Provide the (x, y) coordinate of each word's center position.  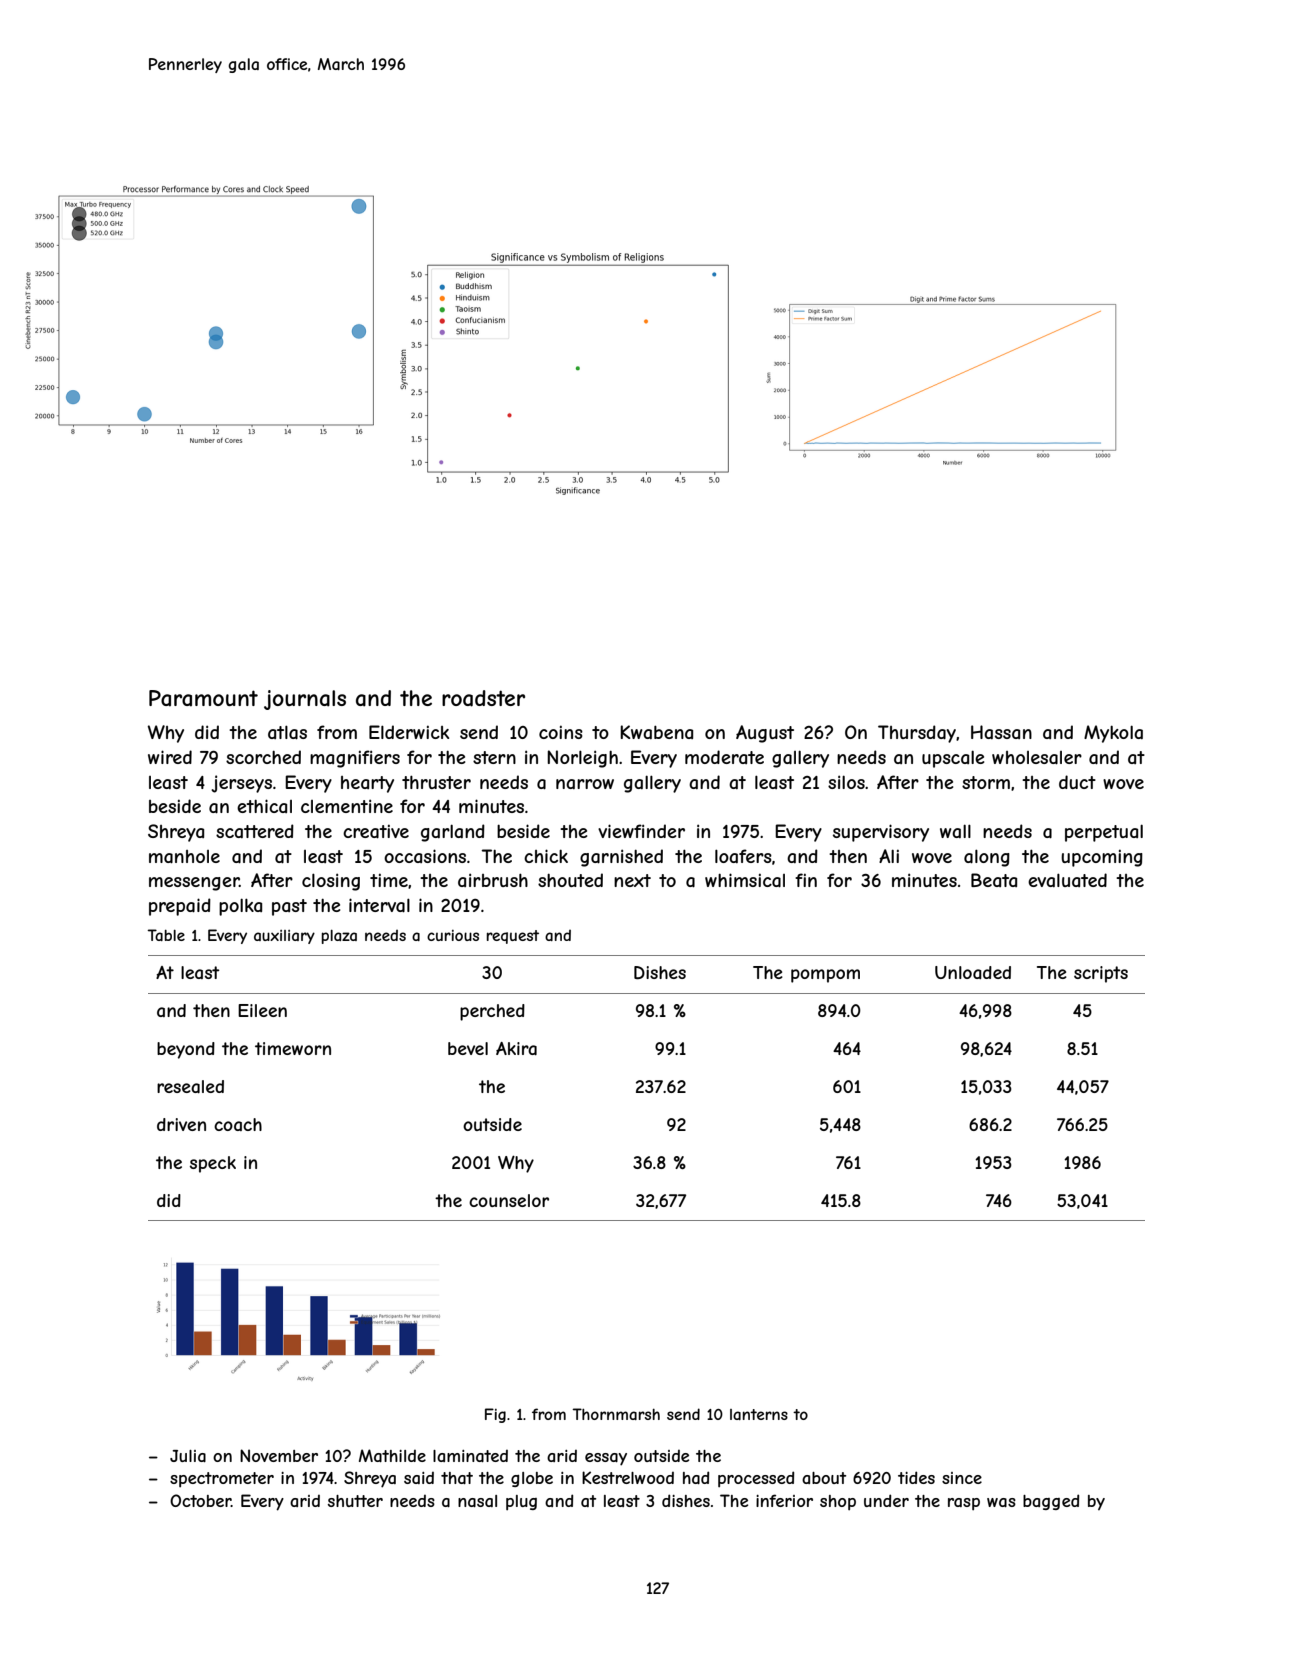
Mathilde (392, 1455)
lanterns (759, 1414)
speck (213, 1164)
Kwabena (656, 732)
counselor (509, 1200)
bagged (1051, 1502)
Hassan (1001, 732)
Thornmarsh (616, 1414)
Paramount (203, 698)
